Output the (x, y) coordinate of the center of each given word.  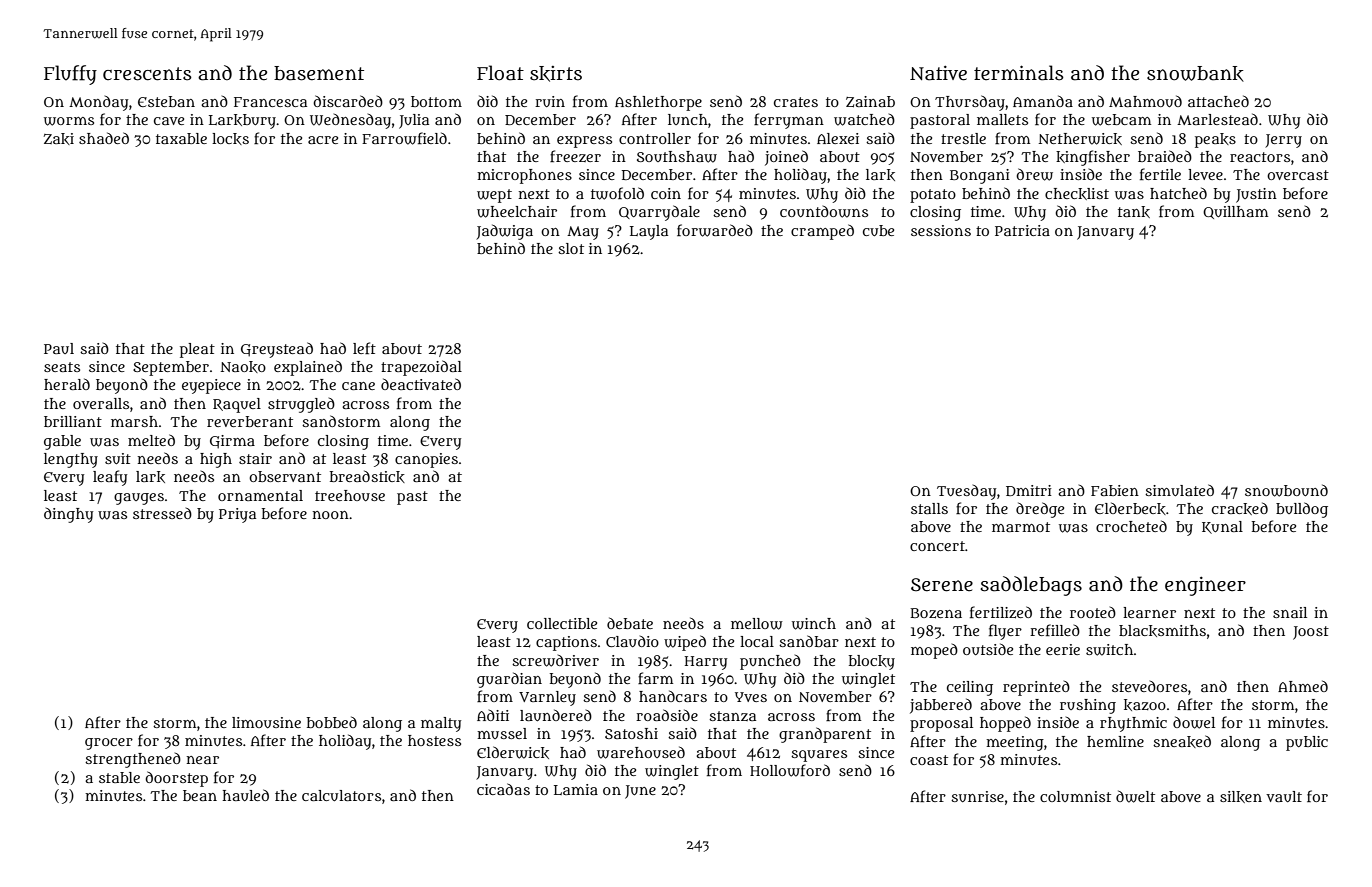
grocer (109, 744)
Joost (1311, 633)
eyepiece (211, 386)
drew (1034, 174)
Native (938, 73)
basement (319, 73)
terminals (1019, 73)
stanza (732, 716)
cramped (822, 232)
